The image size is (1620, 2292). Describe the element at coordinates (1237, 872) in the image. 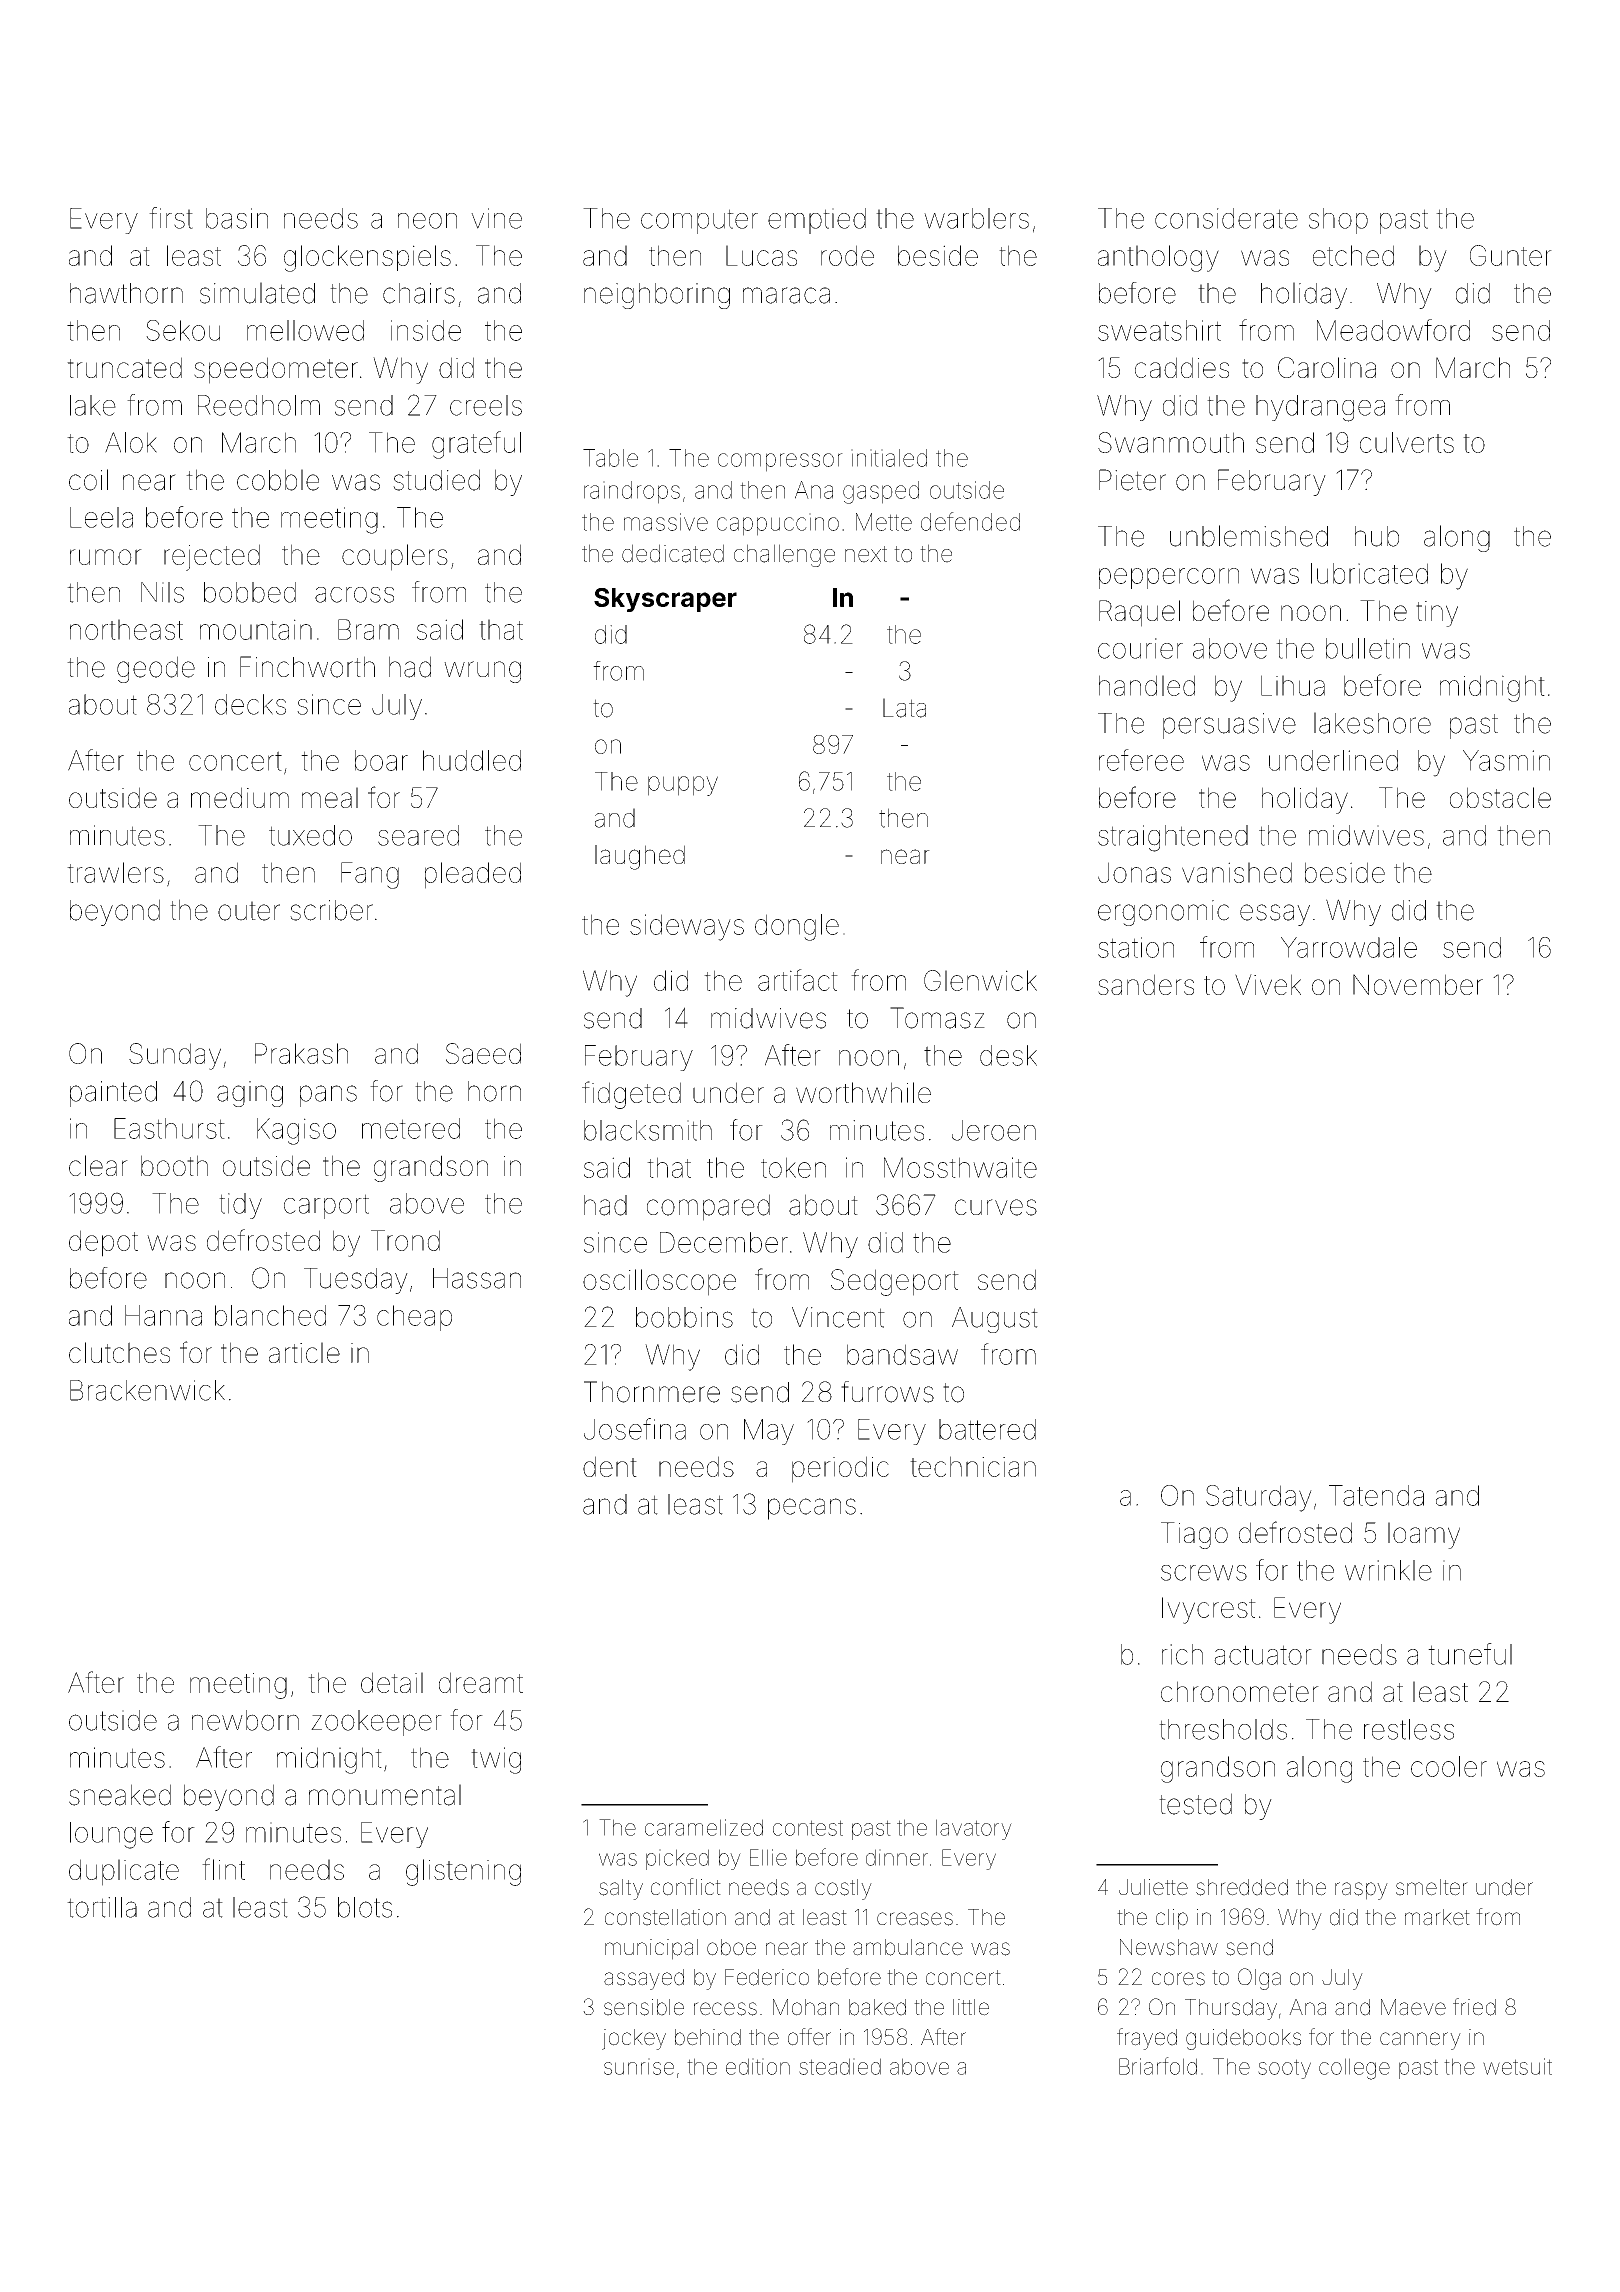

I see `vanished` at that location.
